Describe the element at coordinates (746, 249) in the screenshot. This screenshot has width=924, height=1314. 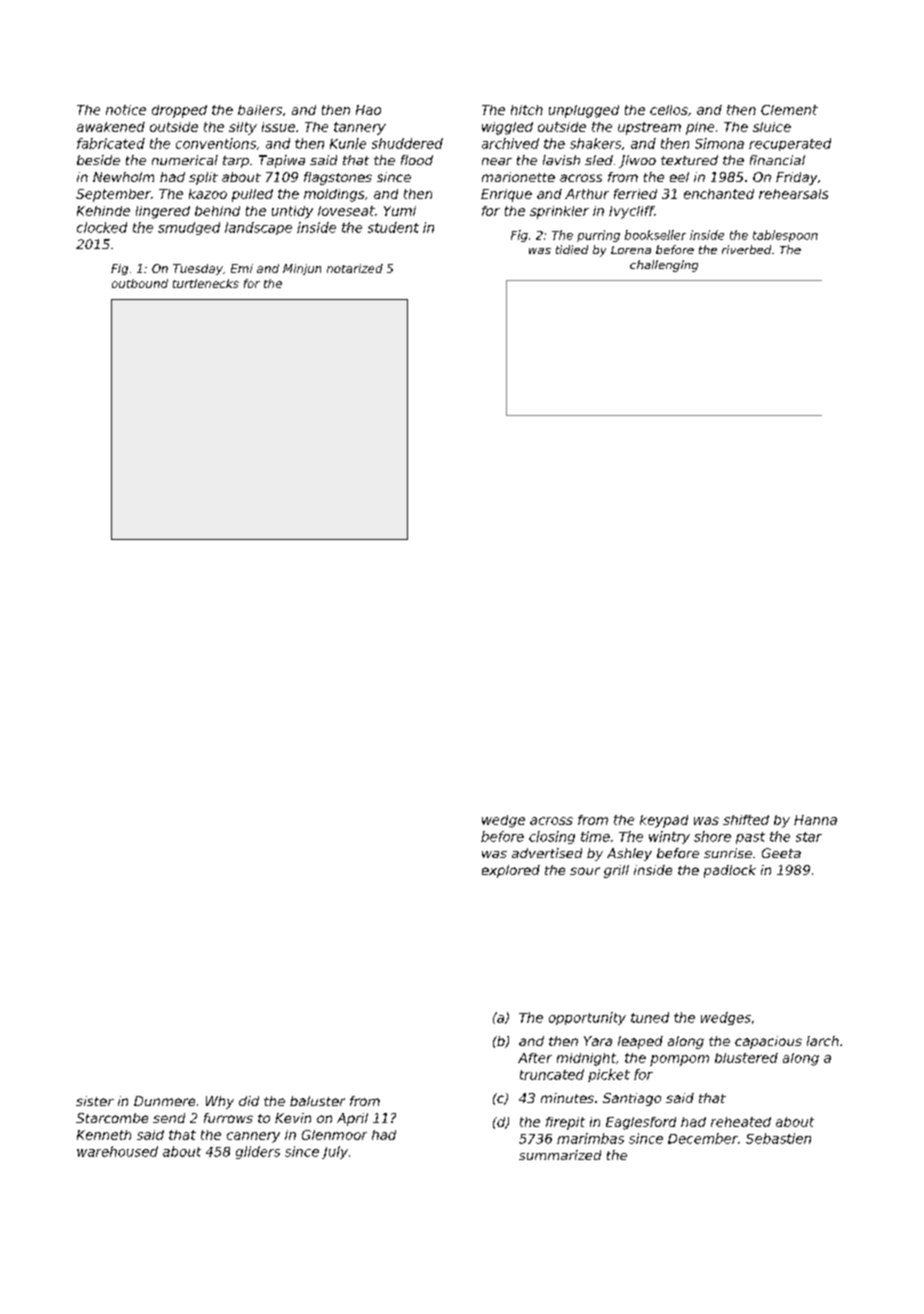
I see `riverbed` at that location.
